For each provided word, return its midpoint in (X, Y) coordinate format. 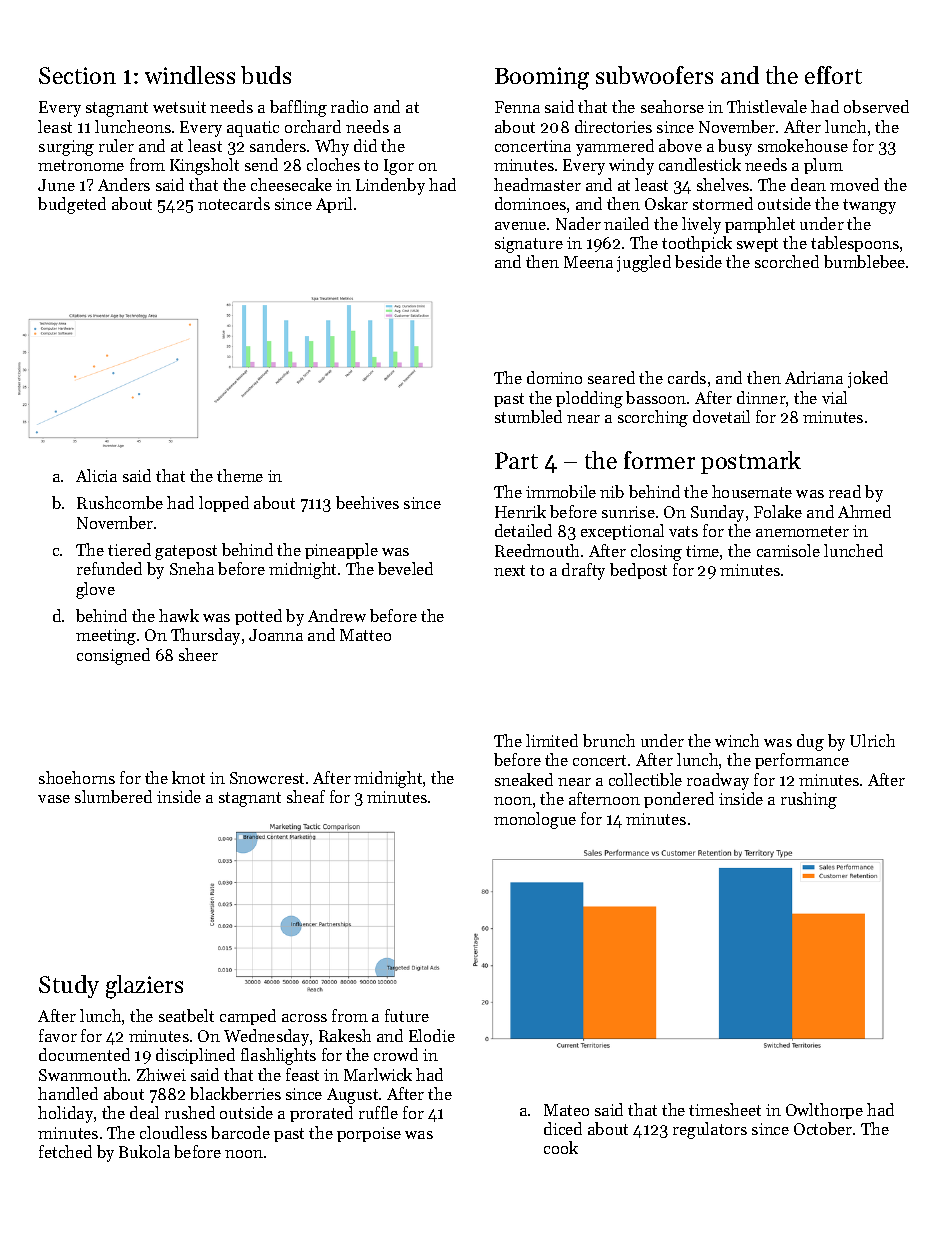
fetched (65, 1151)
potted (258, 617)
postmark (751, 462)
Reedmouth (537, 550)
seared (611, 377)
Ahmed (864, 511)
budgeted (72, 205)
